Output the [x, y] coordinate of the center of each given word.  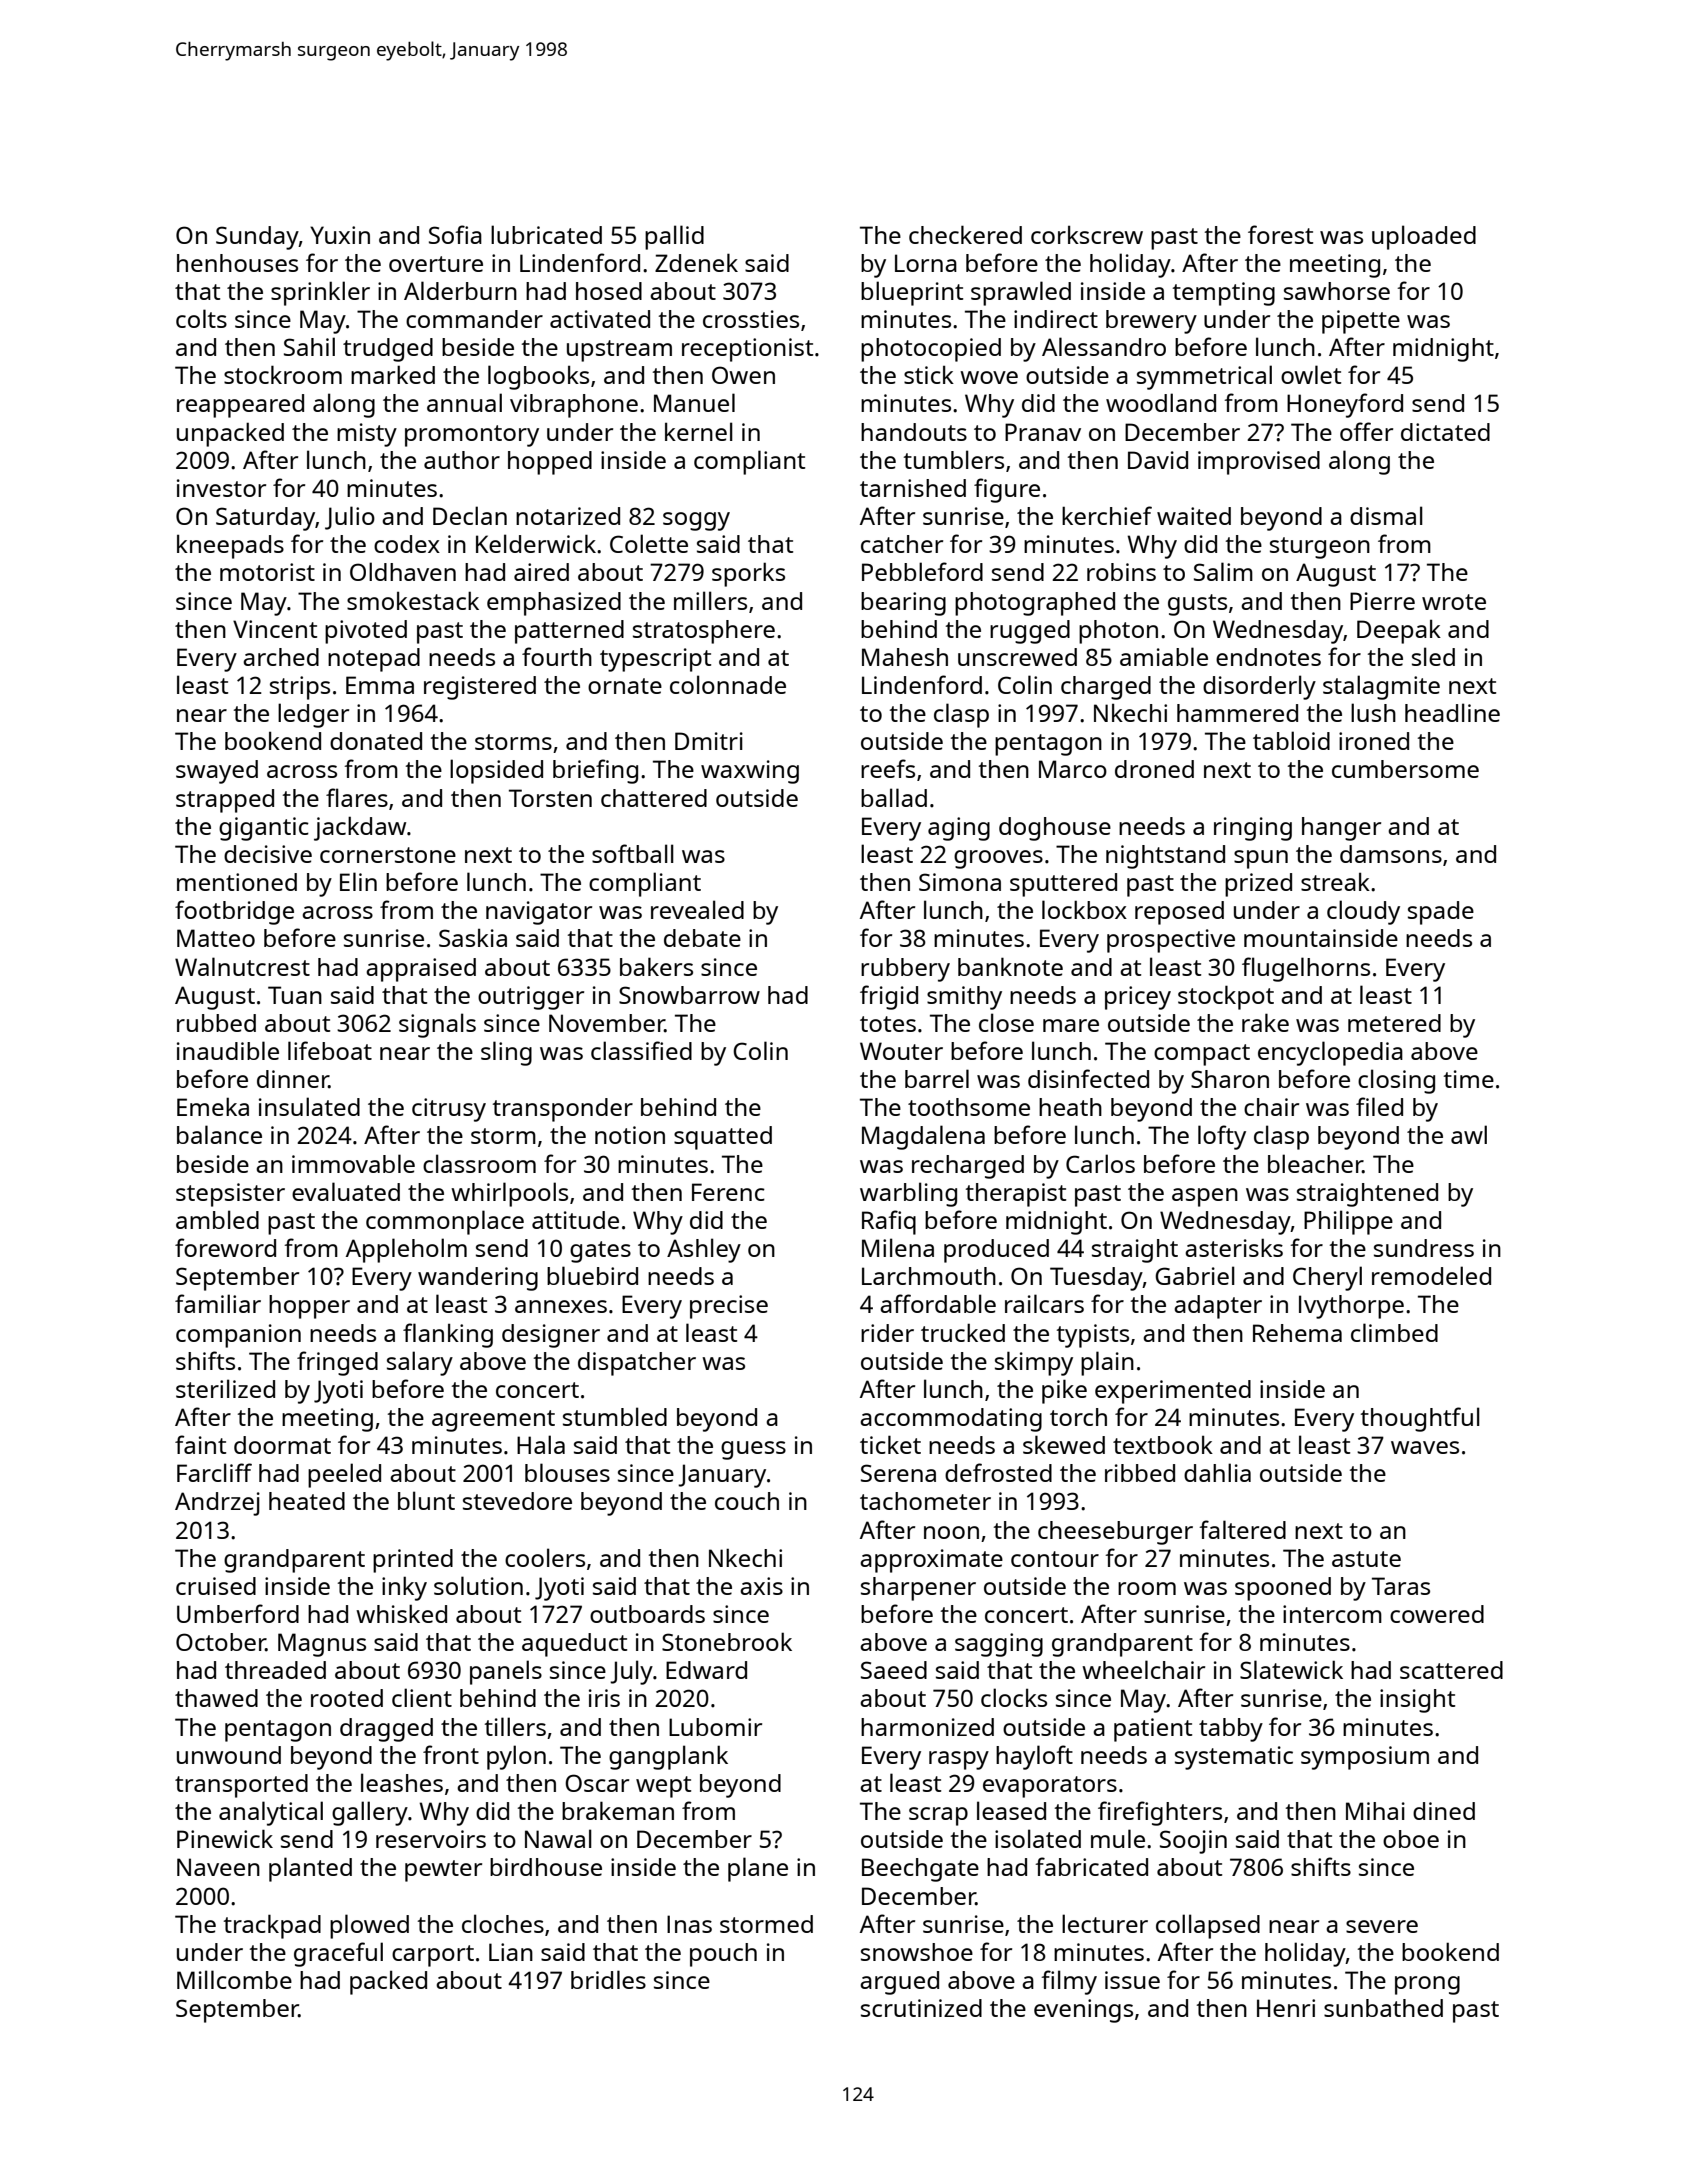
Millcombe [234, 1979]
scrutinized [921, 2008]
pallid [674, 237]
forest [1280, 234]
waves [1425, 1447]
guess [753, 1450]
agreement [493, 1421]
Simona [960, 882]
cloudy [1363, 912]
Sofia [455, 234]
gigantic [264, 829]
